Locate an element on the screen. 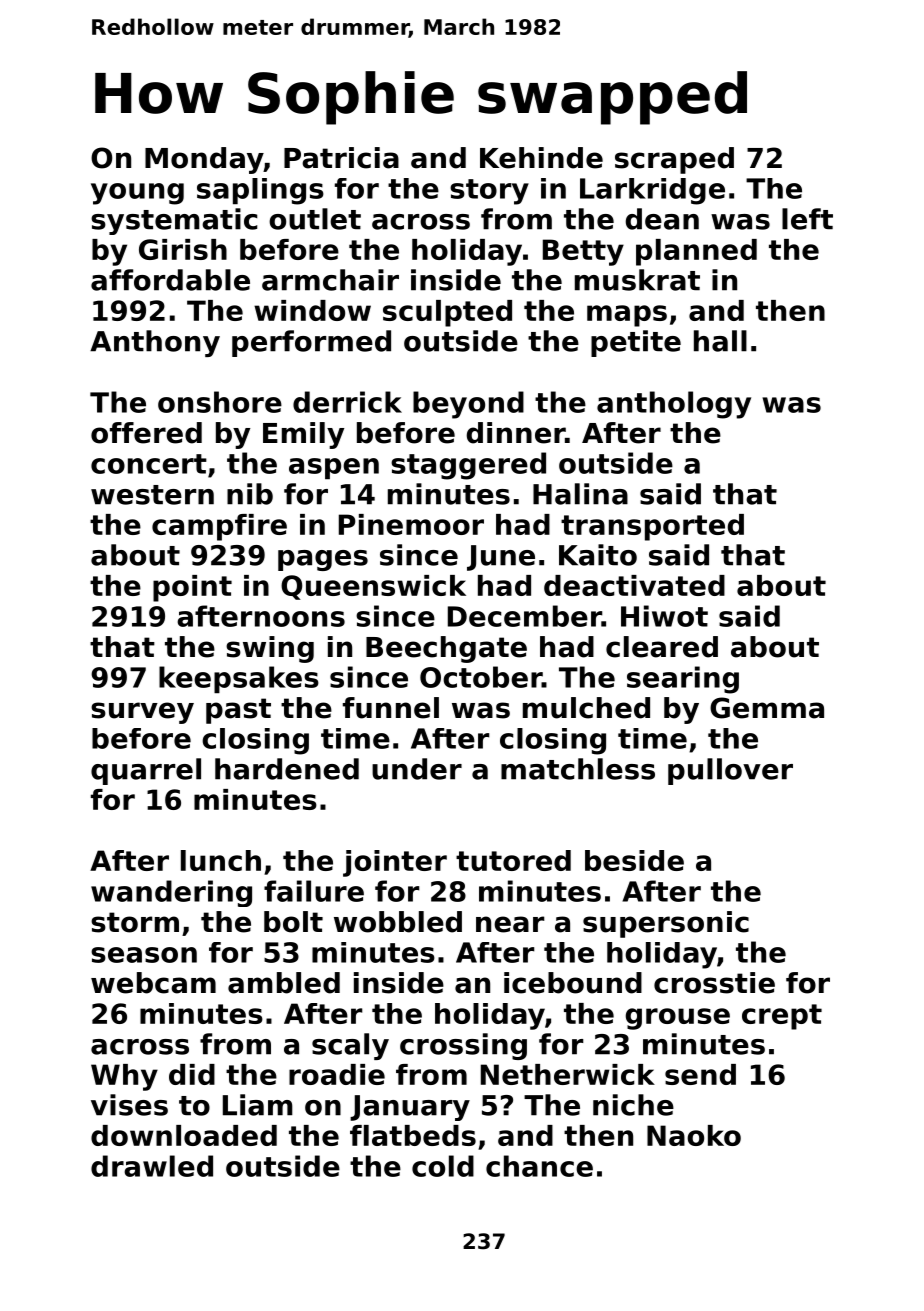  window is located at coordinates (312, 310).
